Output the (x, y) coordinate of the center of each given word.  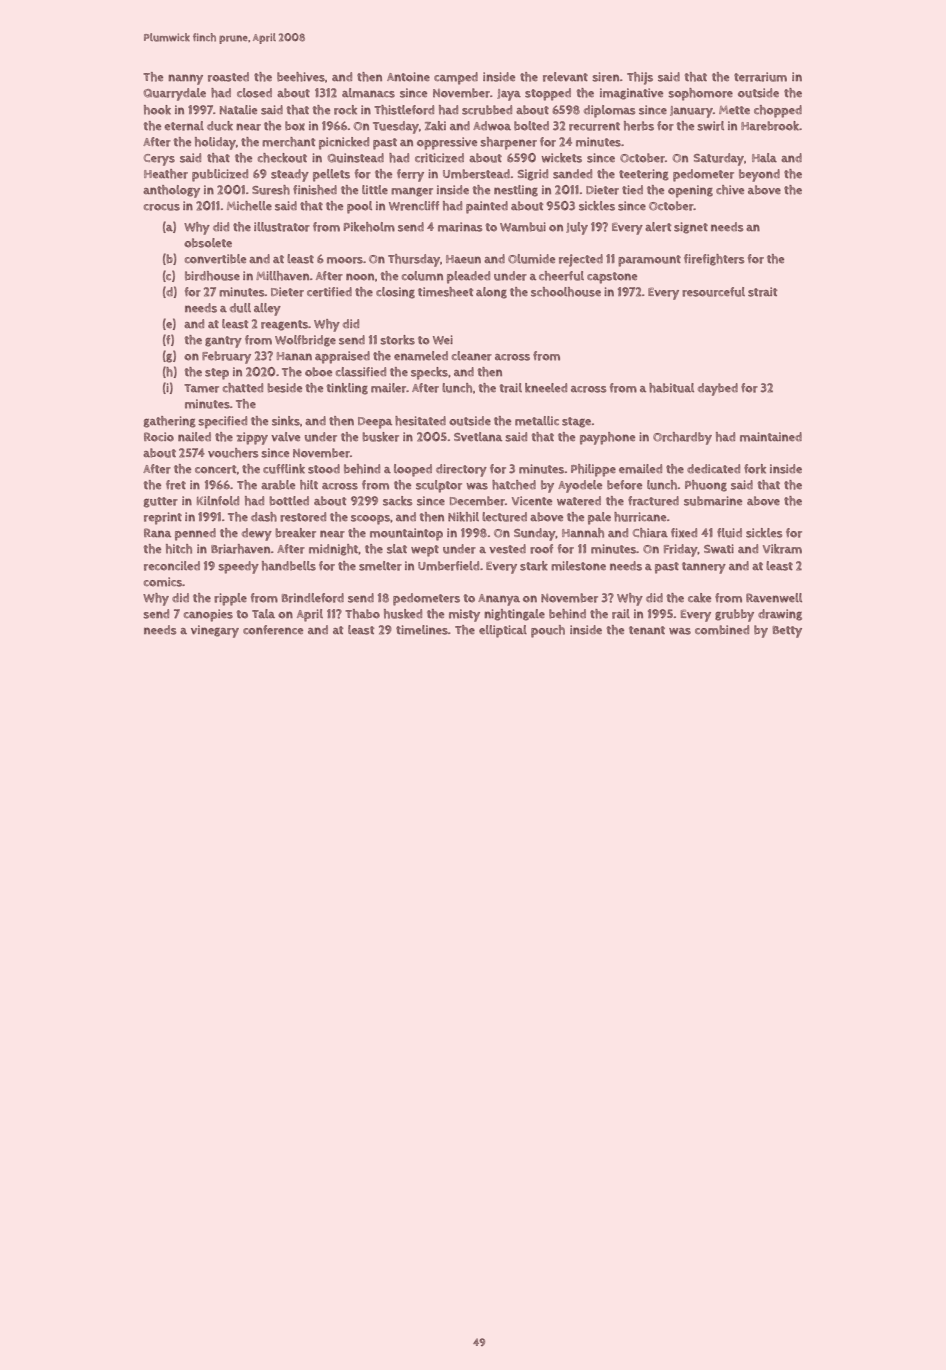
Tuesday (396, 127)
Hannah (583, 533)
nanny (185, 79)
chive (730, 190)
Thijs (640, 78)
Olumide (531, 259)
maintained (771, 437)
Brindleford (313, 598)
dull (240, 308)
